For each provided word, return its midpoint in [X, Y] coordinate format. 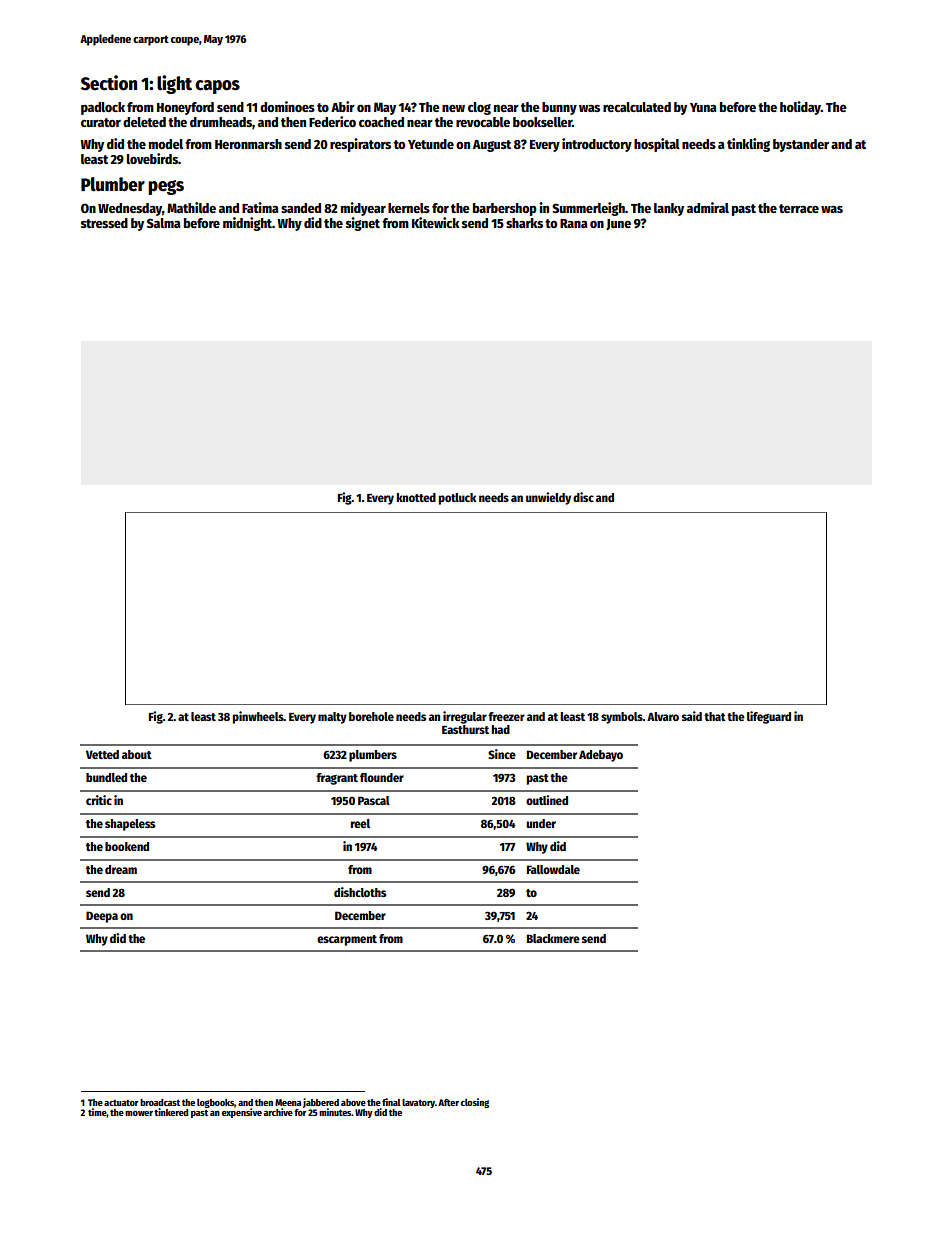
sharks [524, 223]
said [692, 716]
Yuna [703, 107]
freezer [506, 716]
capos [217, 87]
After [448, 1102]
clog [479, 108]
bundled [106, 777]
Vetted [102, 754]
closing [475, 1103]
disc [583, 497]
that [715, 716]
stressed [104, 223]
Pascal [374, 800]
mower [139, 1113]
